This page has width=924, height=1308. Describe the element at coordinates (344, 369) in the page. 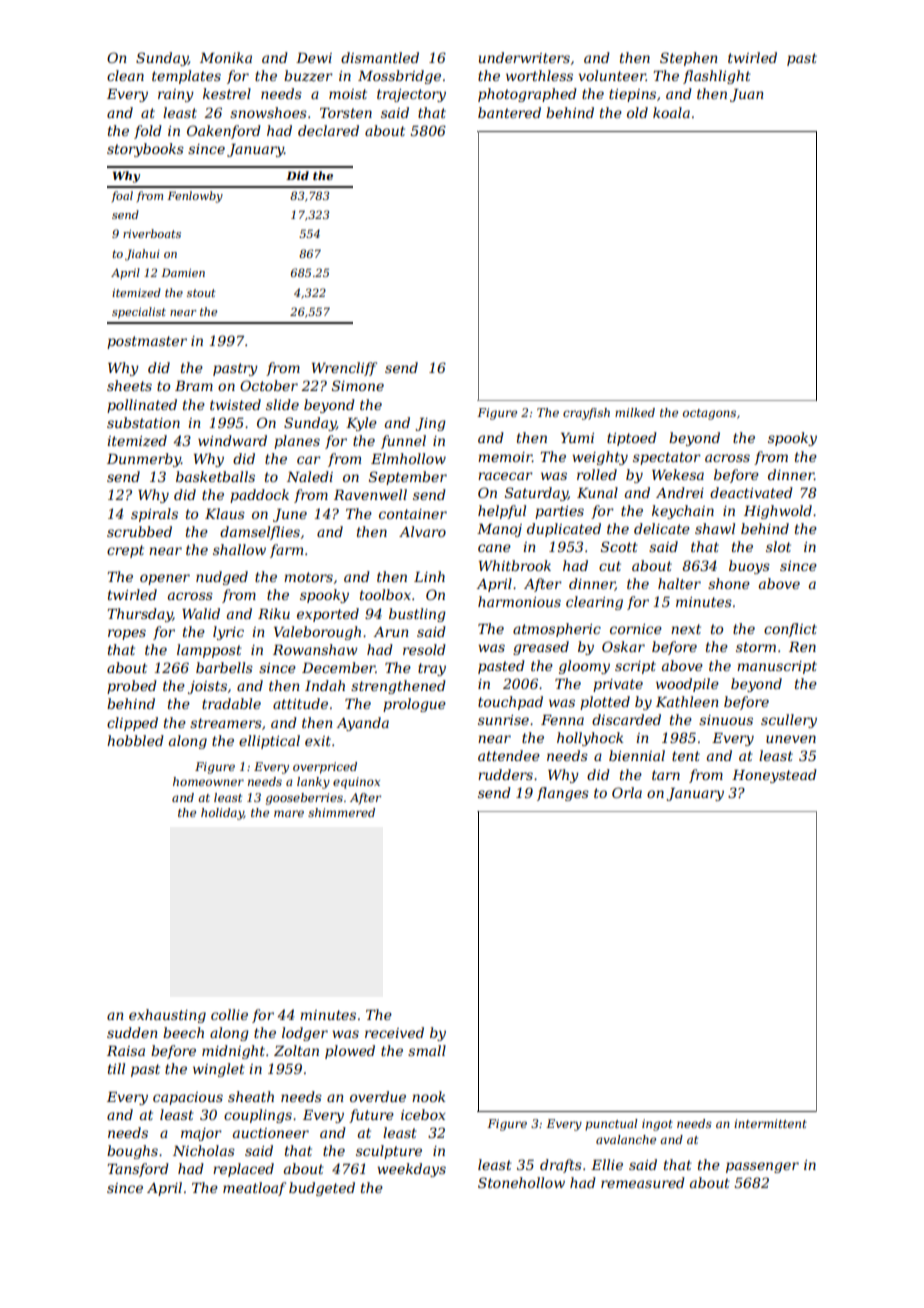

I see `Wrencliff` at that location.
